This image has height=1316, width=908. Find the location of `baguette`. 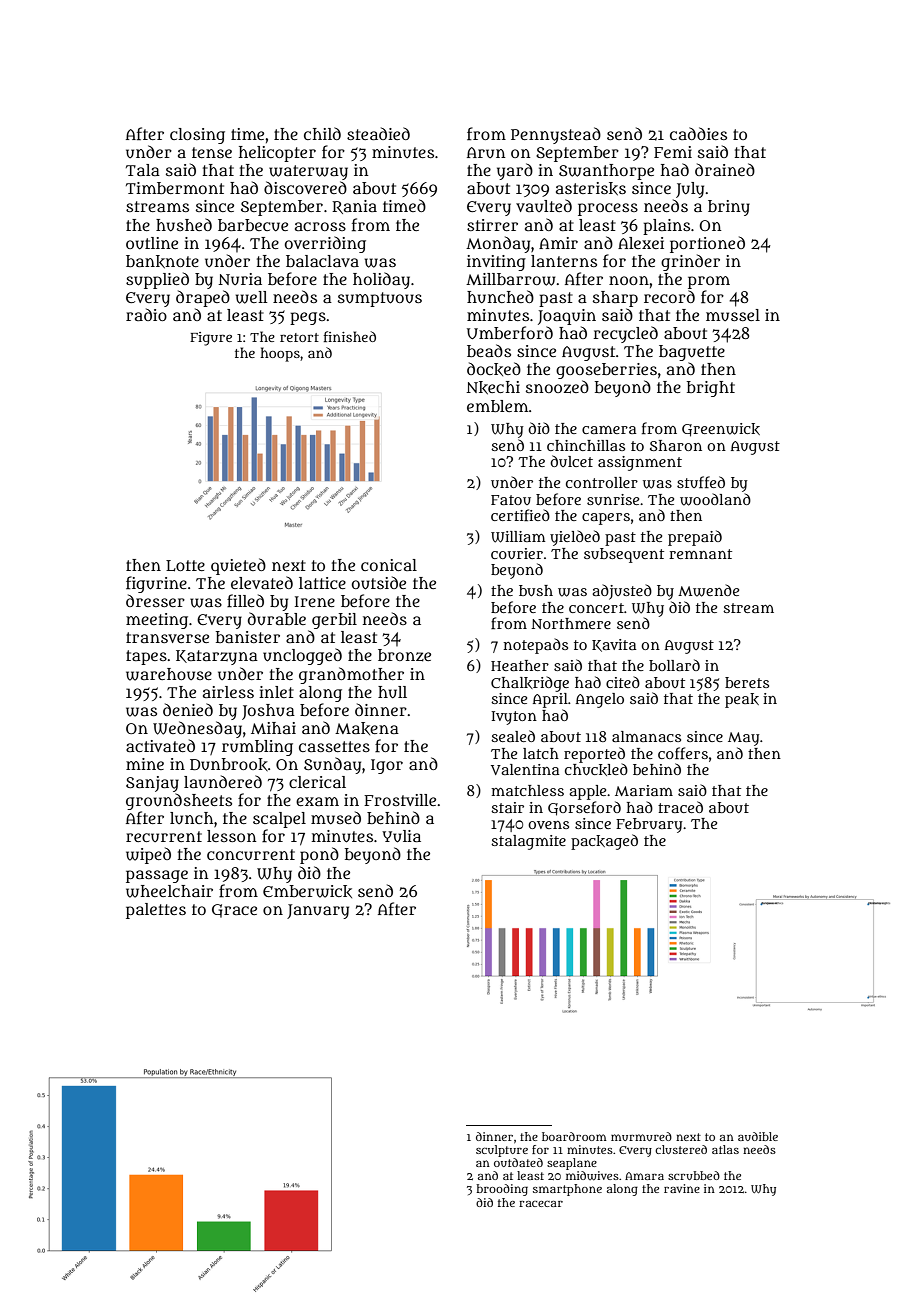

baguette is located at coordinates (692, 353).
